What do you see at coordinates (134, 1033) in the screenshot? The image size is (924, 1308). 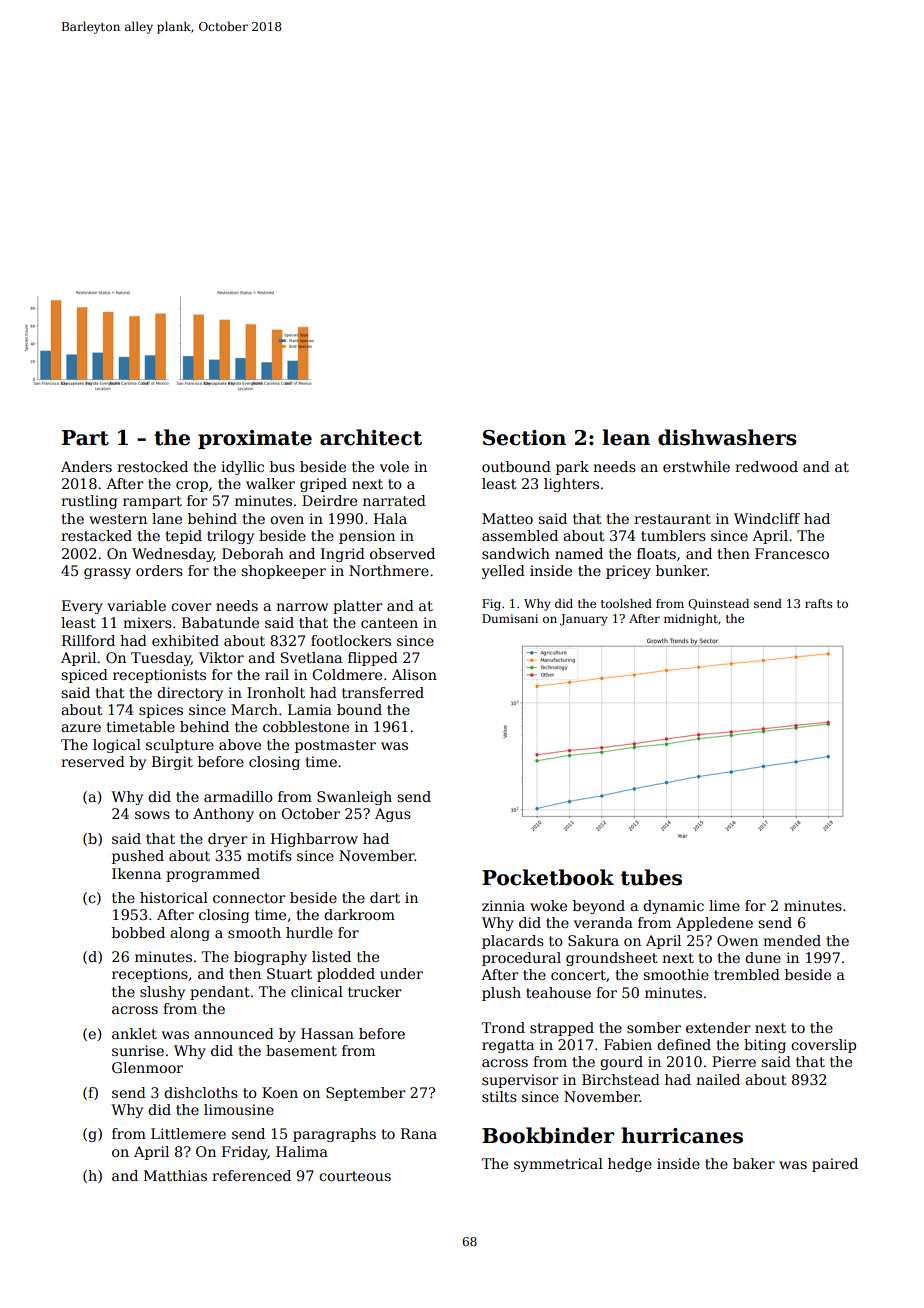 I see `anklet` at bounding box center [134, 1033].
